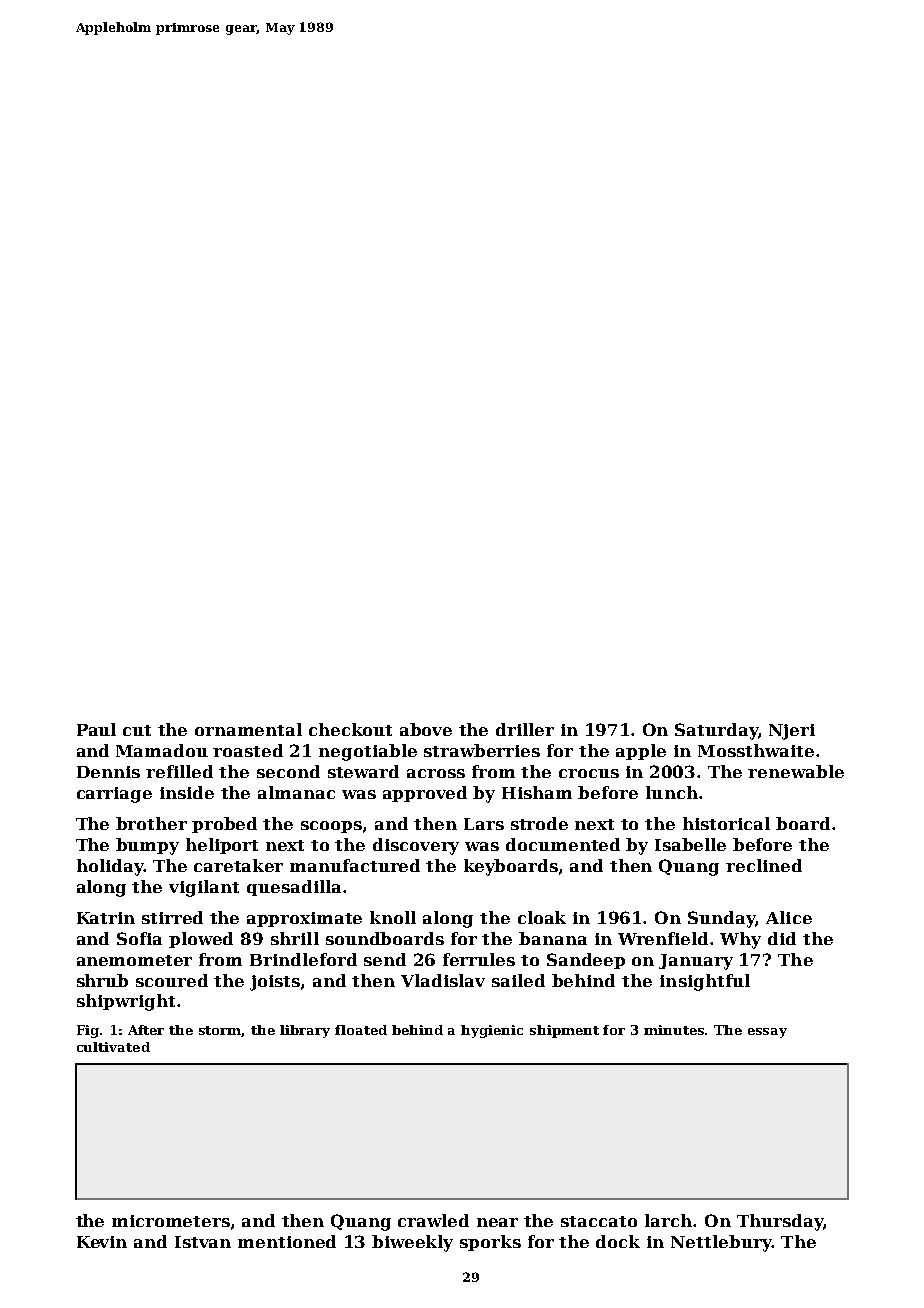  What do you see at coordinates (564, 1031) in the page?
I see `shipment` at bounding box center [564, 1031].
